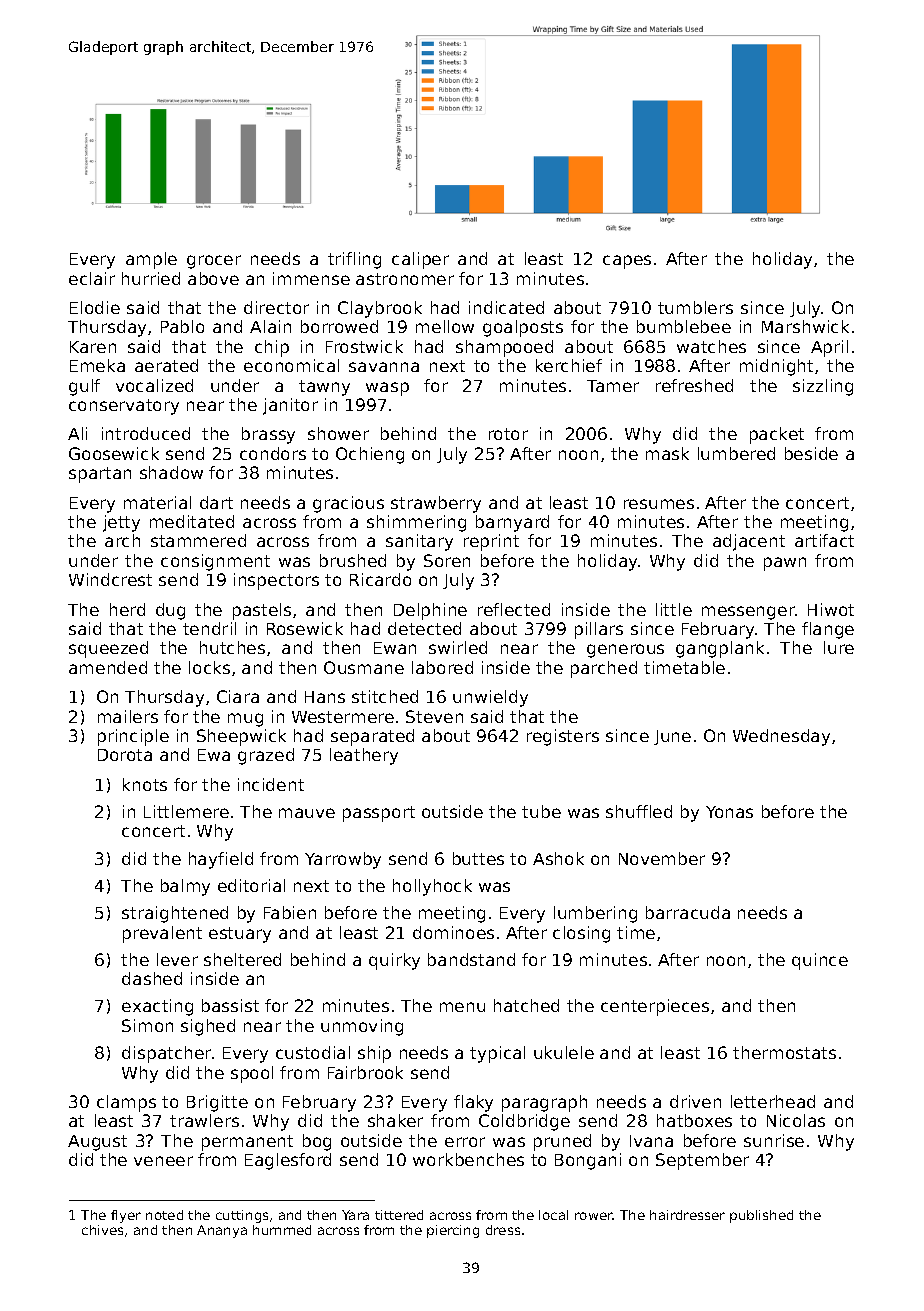  What do you see at coordinates (627, 262) in the image?
I see `capes` at bounding box center [627, 262].
